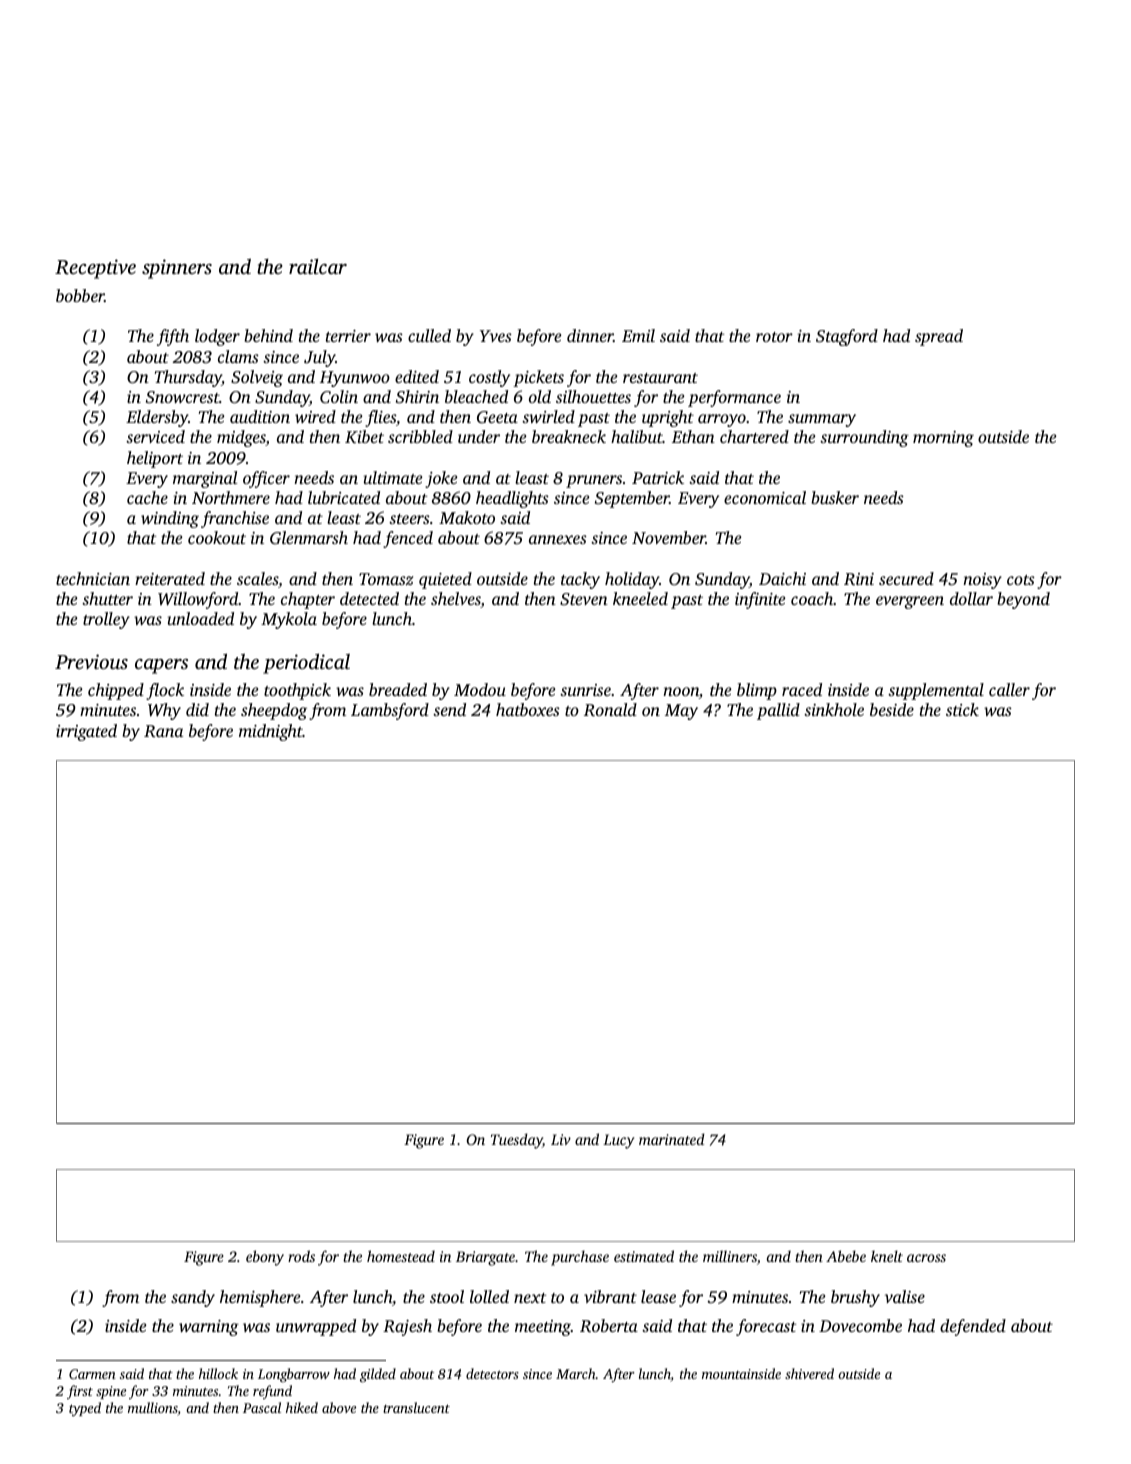  Describe the element at coordinates (543, 1328) in the screenshot. I see `meeting` at that location.
